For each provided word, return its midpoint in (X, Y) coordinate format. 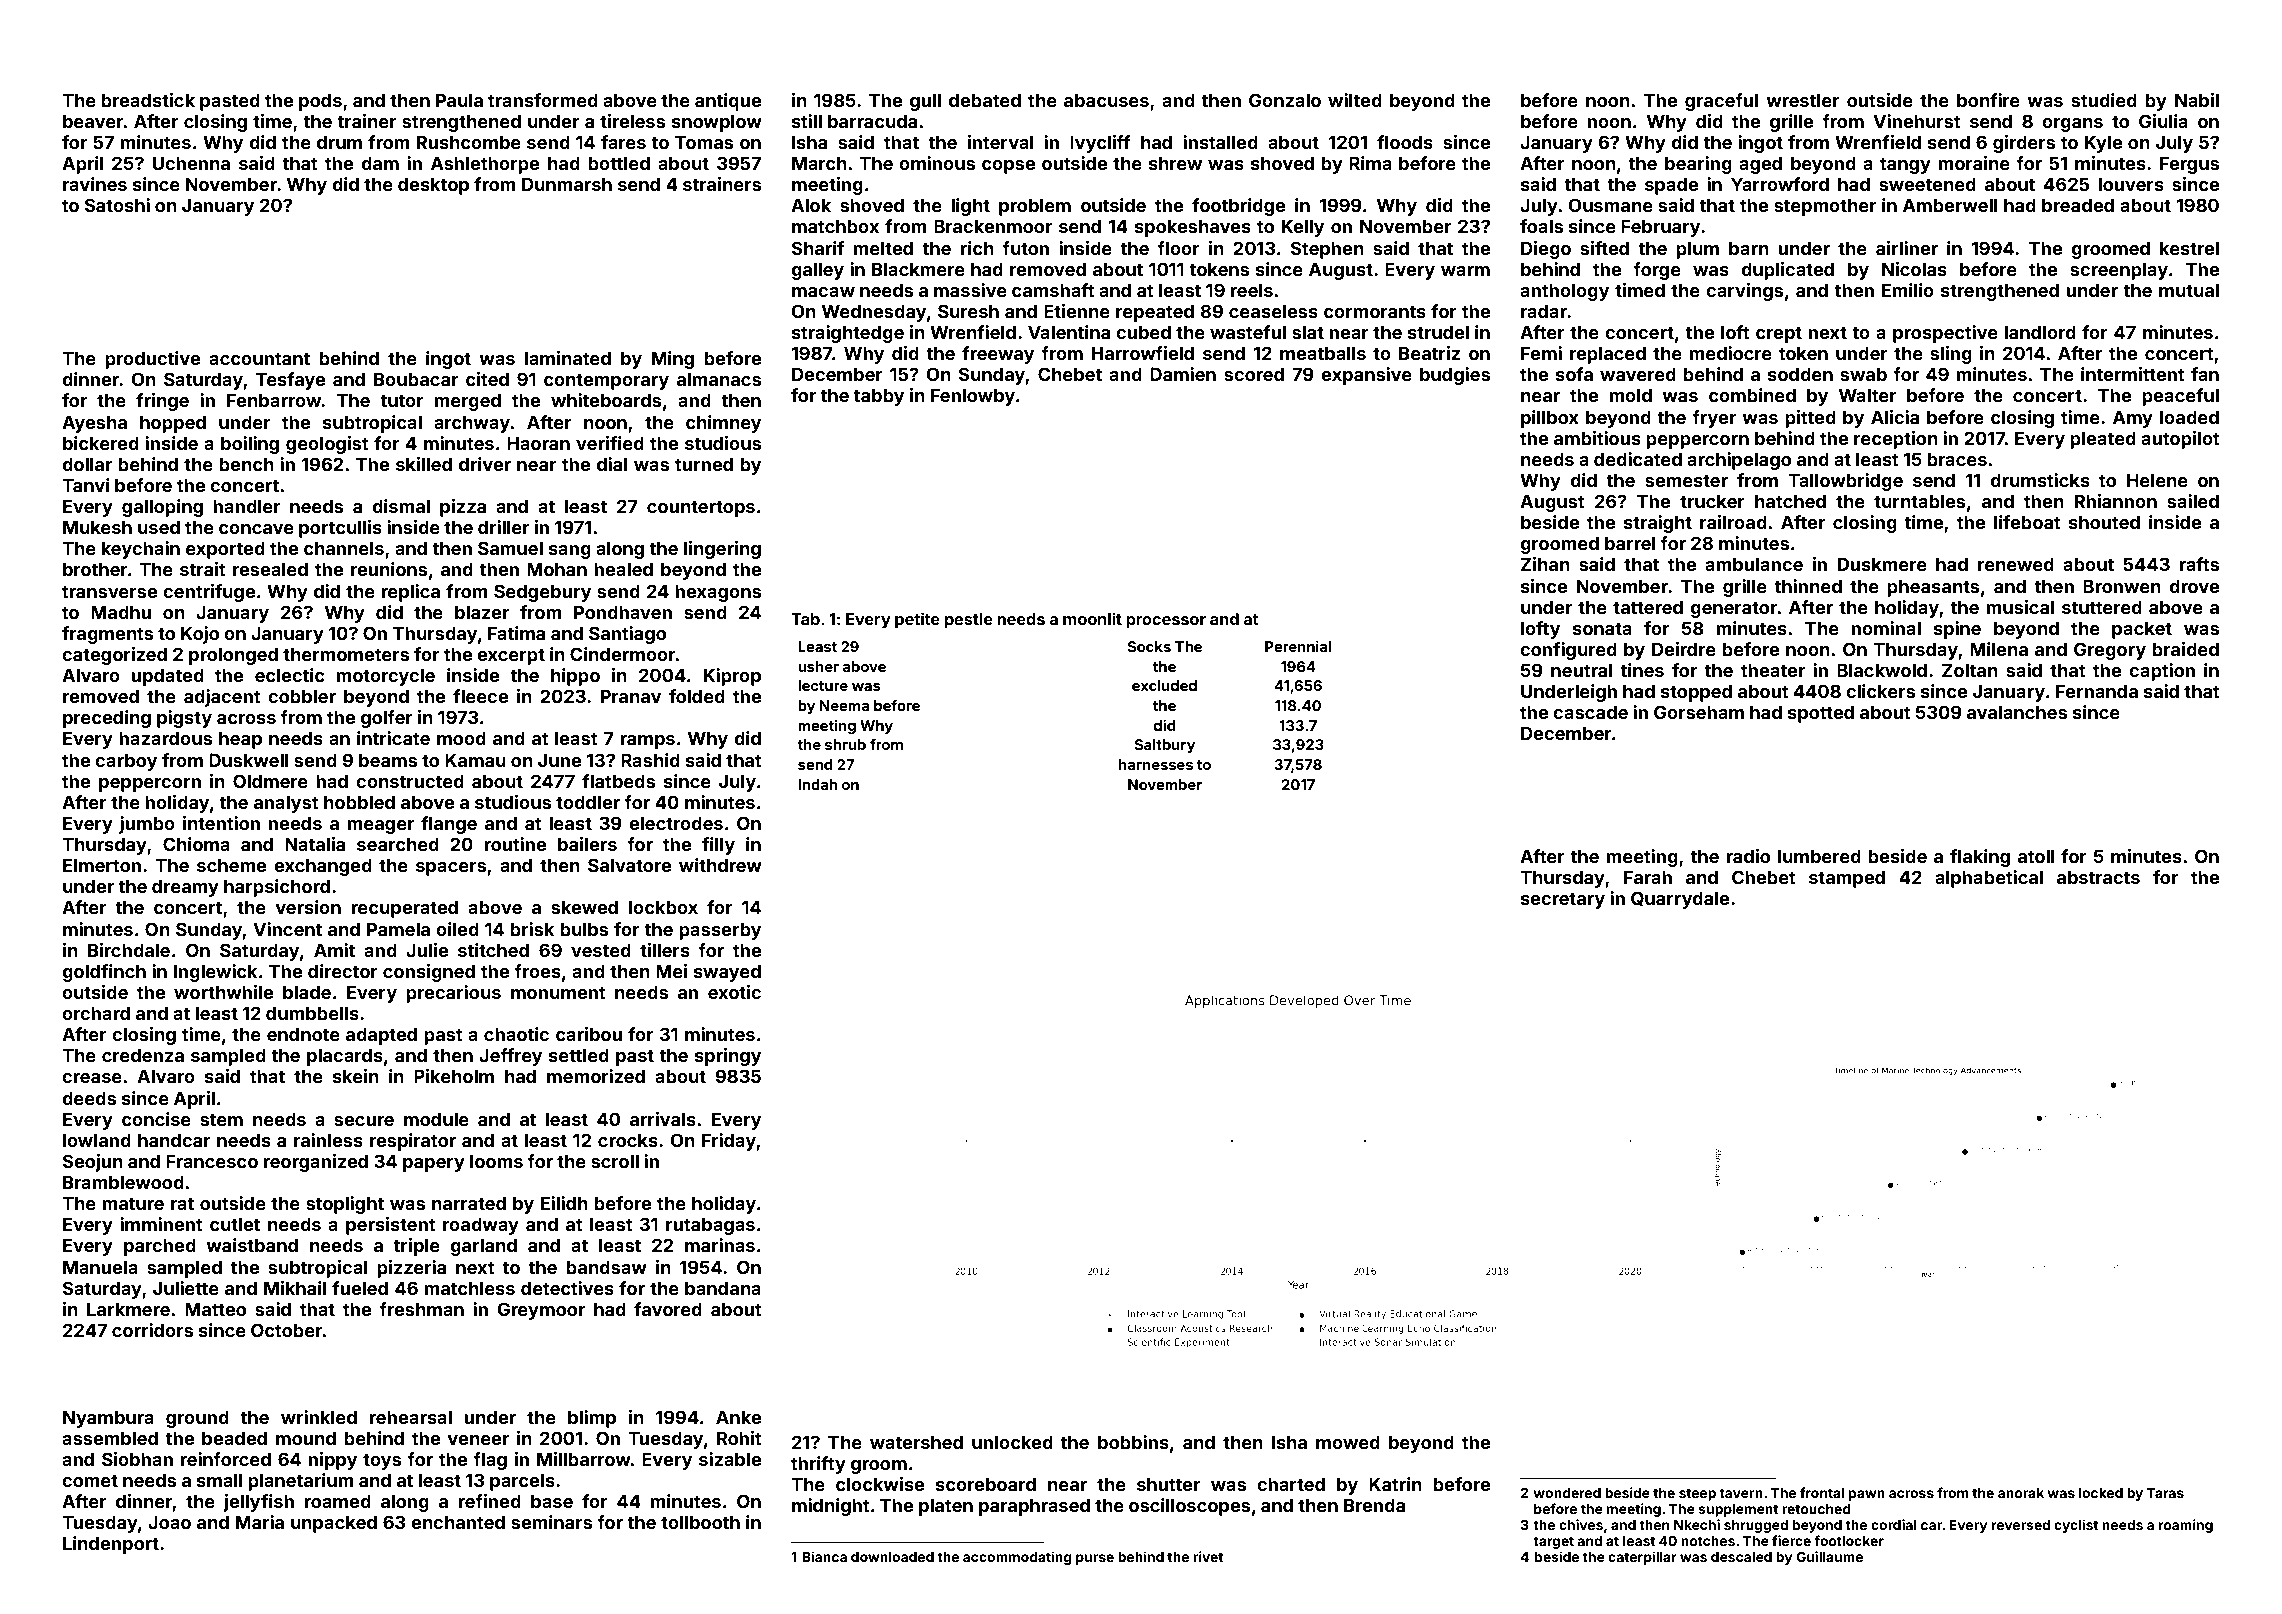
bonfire (1988, 100)
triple (416, 1247)
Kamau (475, 760)
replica (410, 593)
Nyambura (108, 1419)
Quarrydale (1680, 900)
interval (1000, 142)
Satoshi (117, 205)
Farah (1648, 877)
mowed (1348, 1442)
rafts (2199, 564)
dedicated (1638, 459)
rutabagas (710, 1226)
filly (718, 846)
